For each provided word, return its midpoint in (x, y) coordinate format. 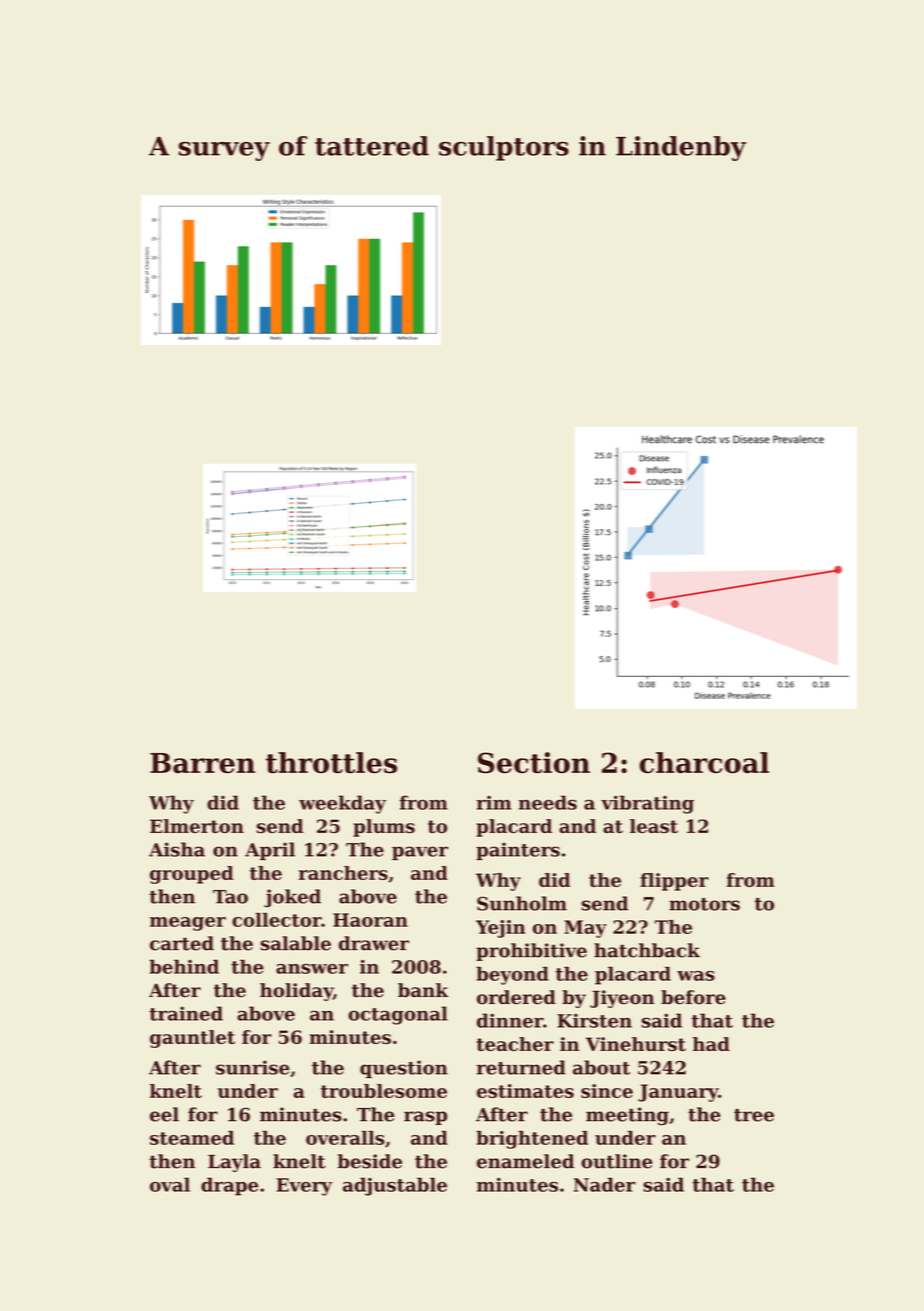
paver (420, 853)
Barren (202, 763)
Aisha (177, 849)
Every (304, 1187)
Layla (234, 1163)
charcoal (704, 763)
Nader (605, 1184)
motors (704, 904)
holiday (296, 992)
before (693, 997)
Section (534, 762)
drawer (374, 943)
